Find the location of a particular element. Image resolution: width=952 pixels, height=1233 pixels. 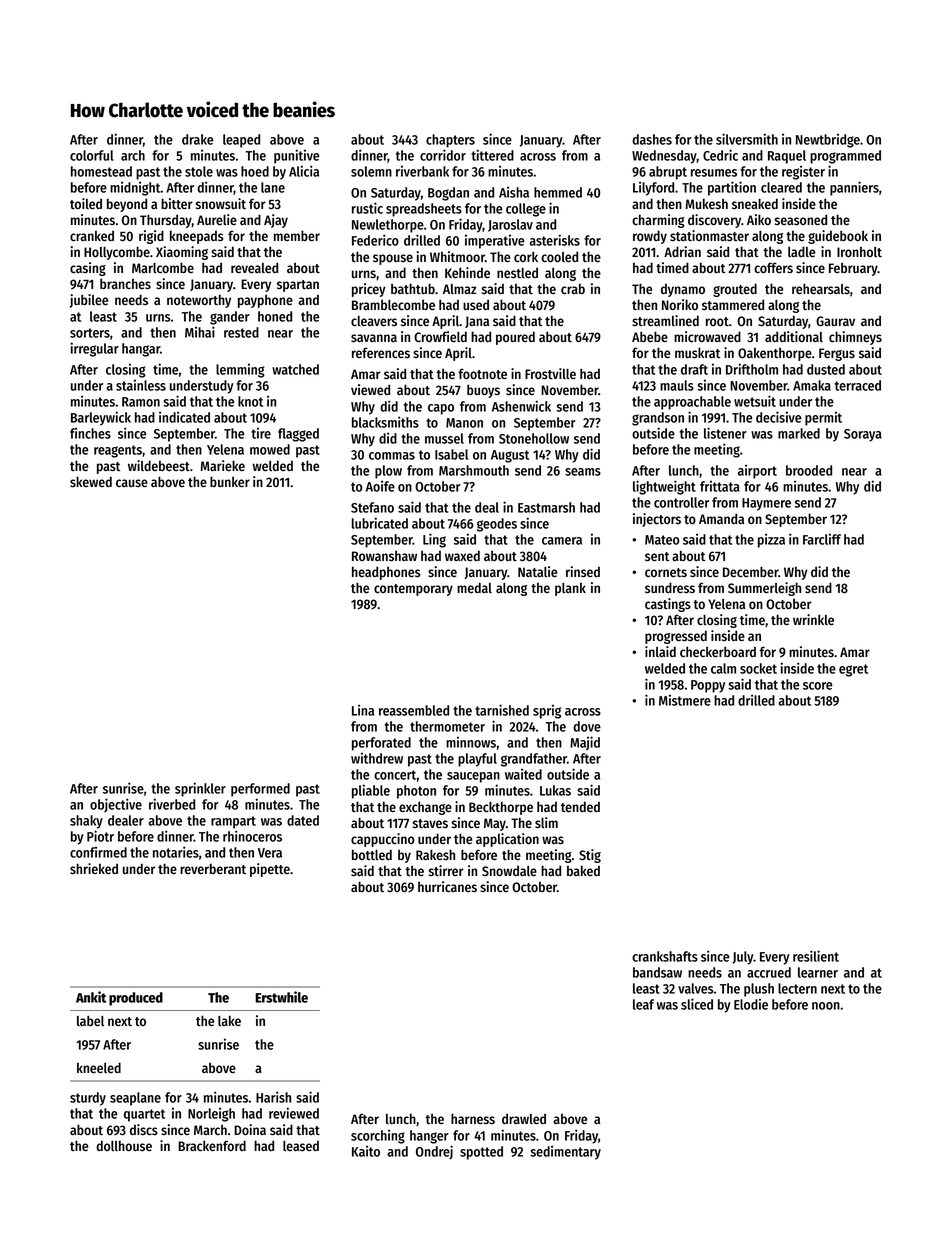

quartet is located at coordinates (144, 1115).
